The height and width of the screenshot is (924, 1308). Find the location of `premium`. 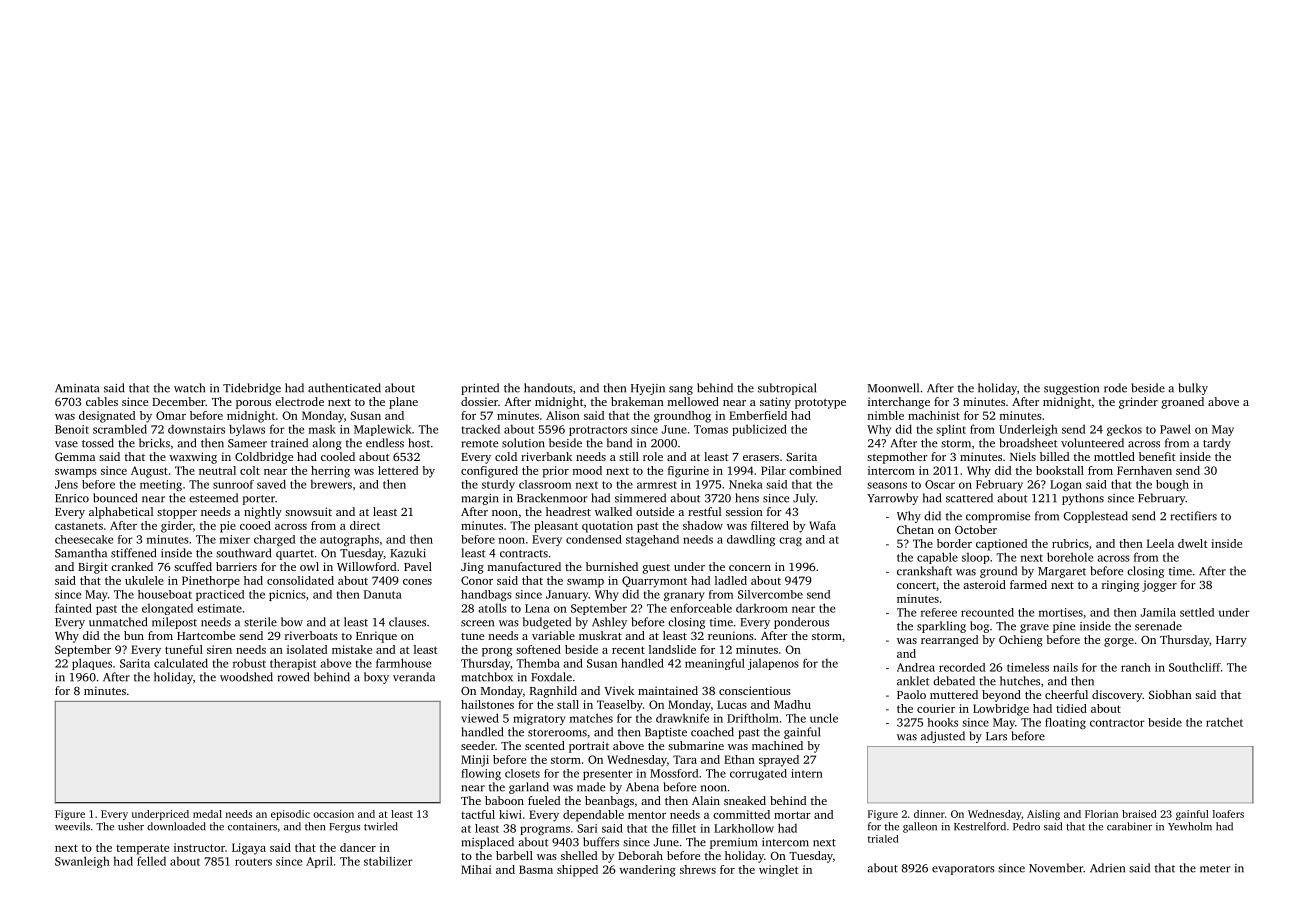

premium is located at coordinates (733, 843).
